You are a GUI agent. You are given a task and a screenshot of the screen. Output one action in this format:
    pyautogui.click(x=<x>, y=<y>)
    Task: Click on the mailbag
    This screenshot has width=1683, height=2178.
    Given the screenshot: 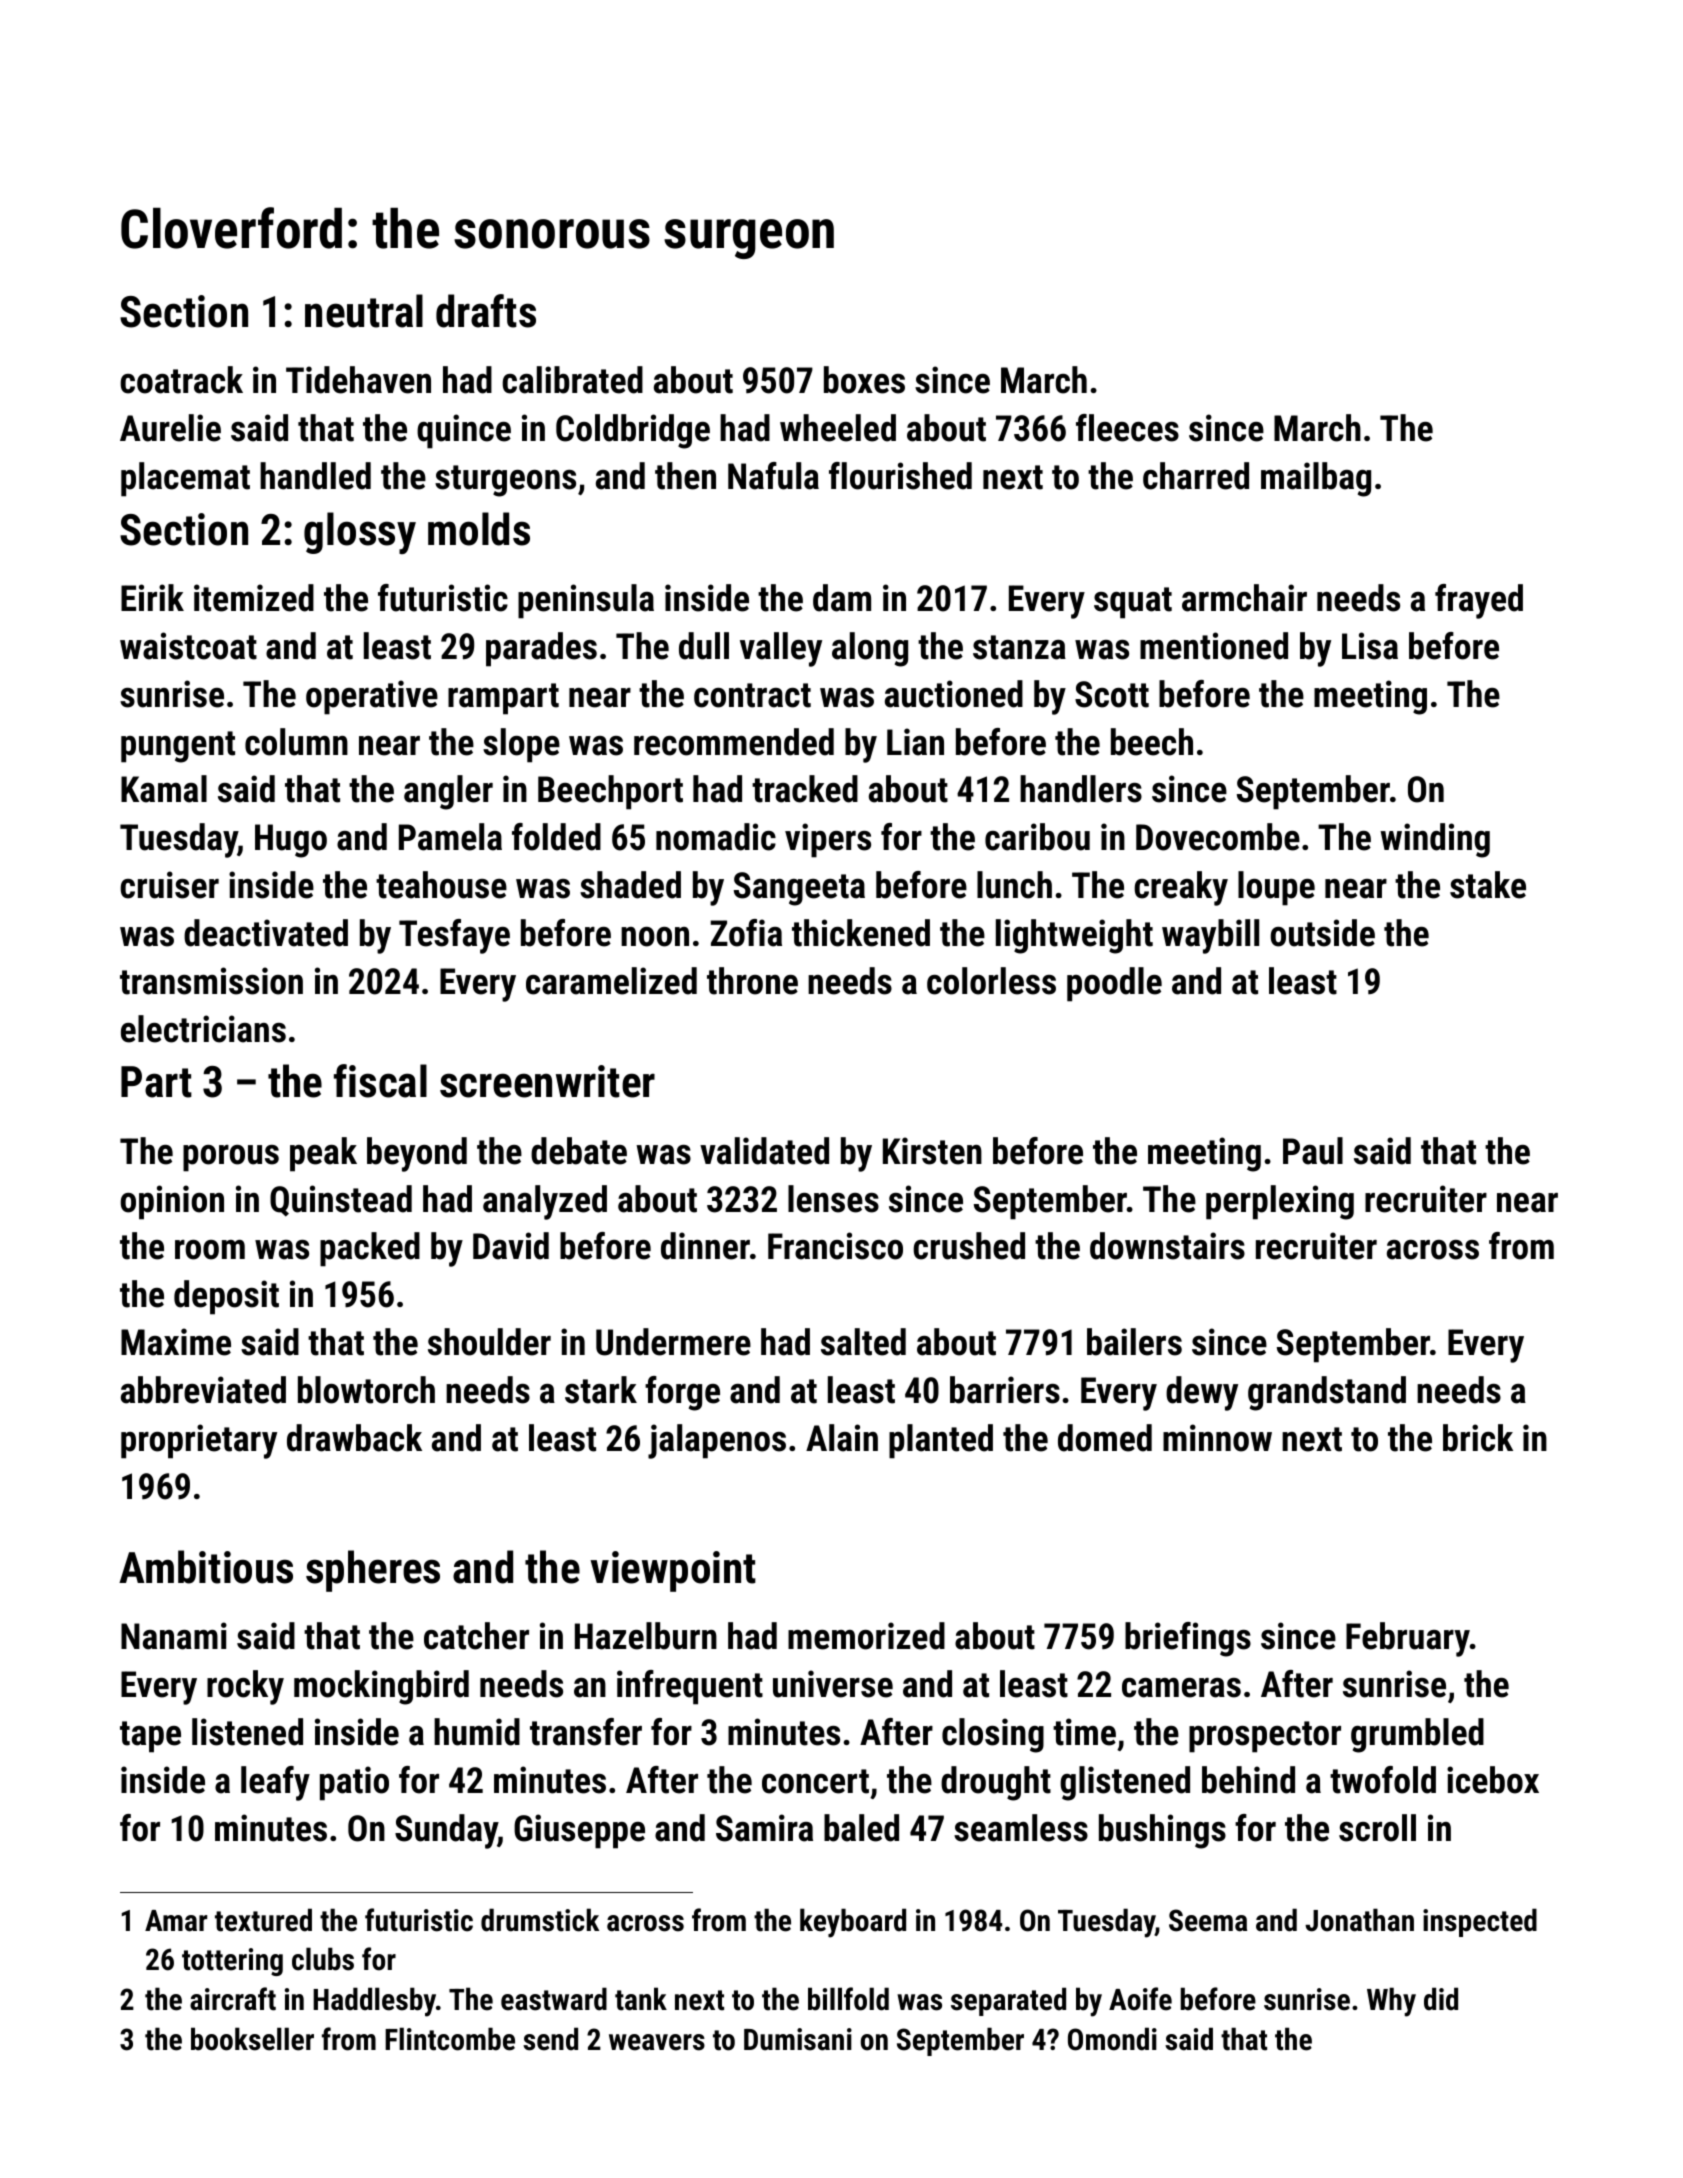 What is the action you would take?
    pyautogui.click(x=1316, y=479)
